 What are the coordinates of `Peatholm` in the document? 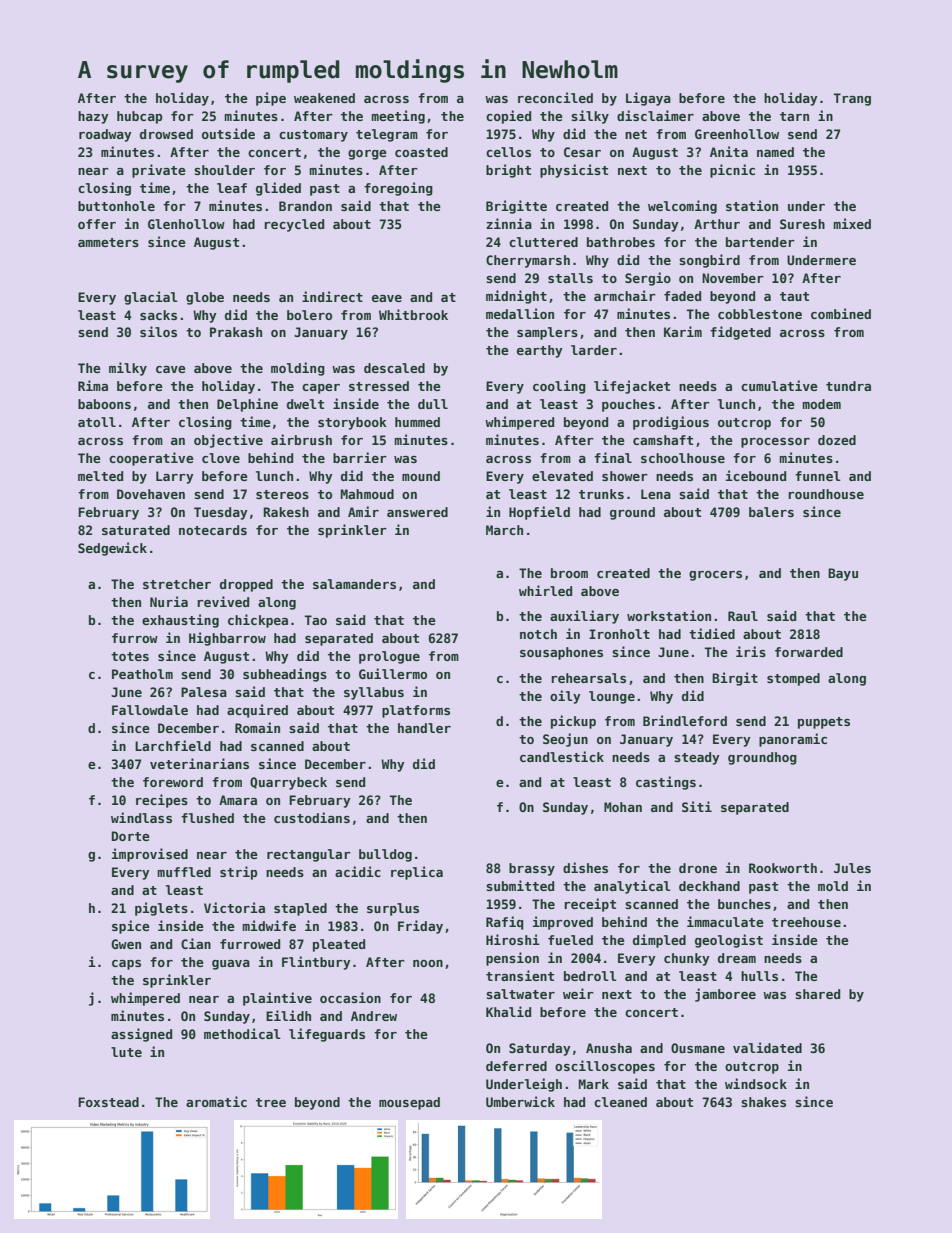 It's located at (142, 674).
